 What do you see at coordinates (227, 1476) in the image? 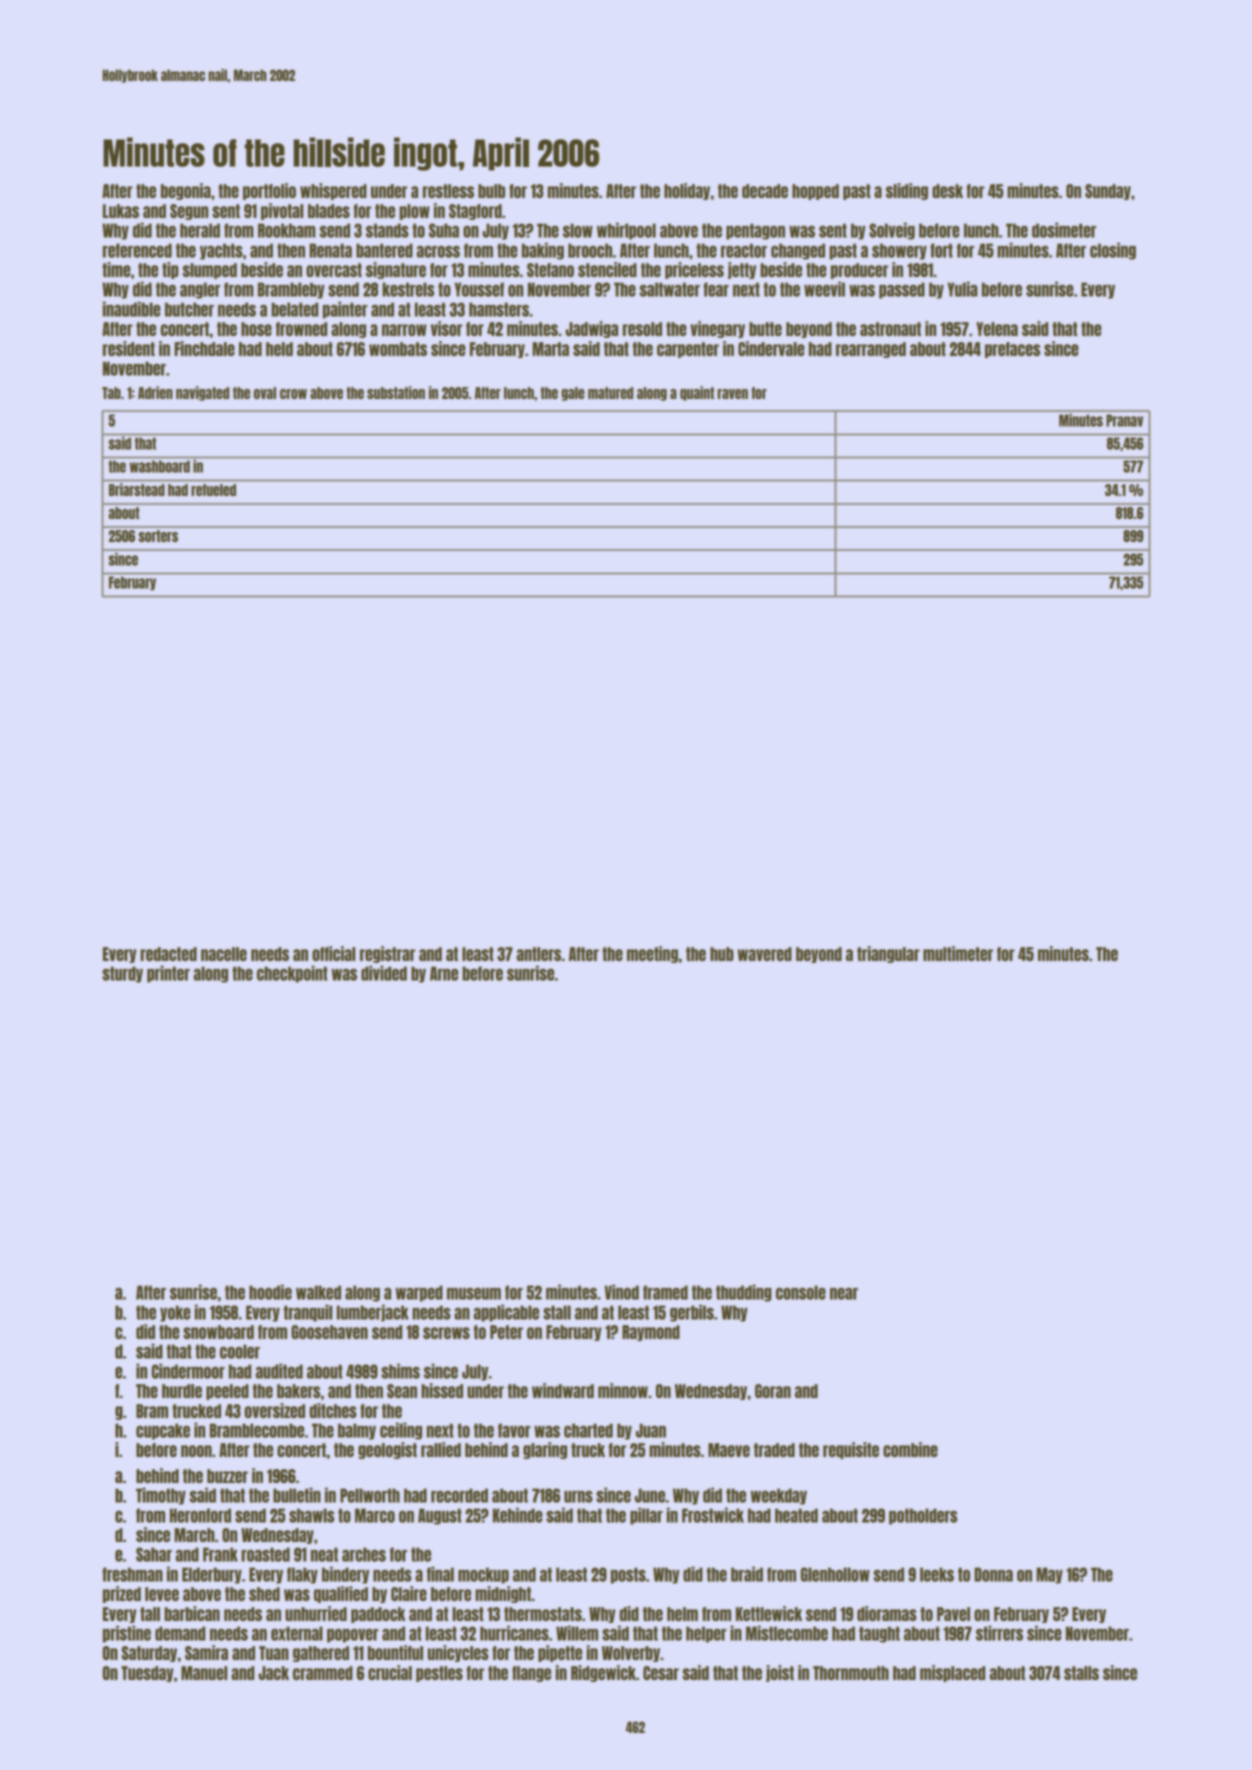
I see `buzzer` at bounding box center [227, 1476].
